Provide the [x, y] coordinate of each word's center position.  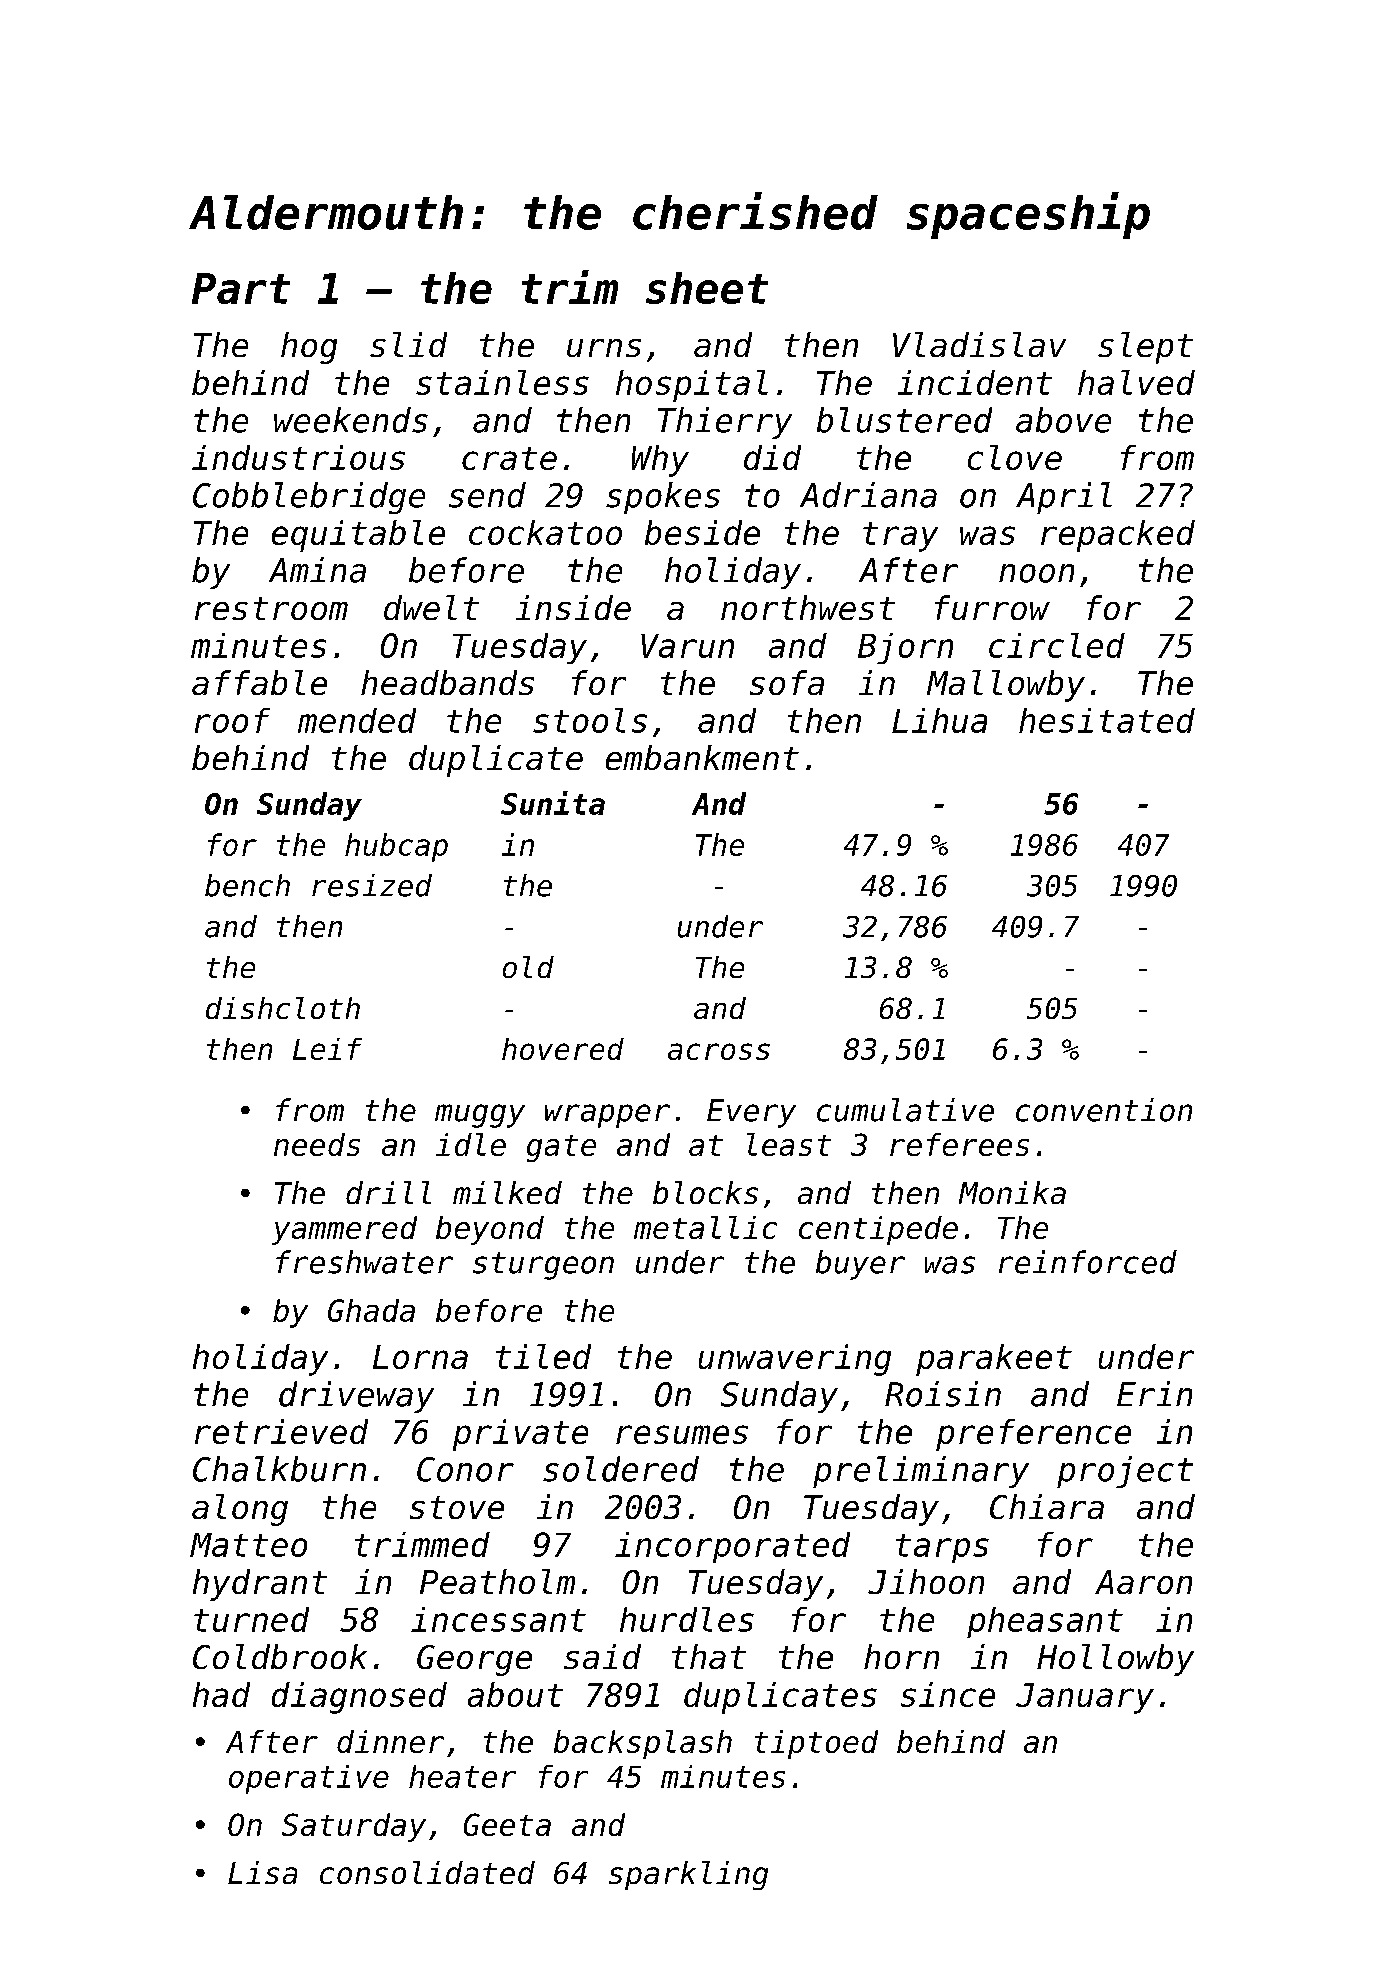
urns [604, 348]
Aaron [1143, 1582]
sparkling [688, 1875]
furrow [992, 607]
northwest [808, 607]
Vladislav [979, 344]
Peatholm [497, 1581]
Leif [327, 1049]
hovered [563, 1049]
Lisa [262, 1872]
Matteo [248, 1545]
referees [959, 1144]
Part [241, 288]
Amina [317, 570]
